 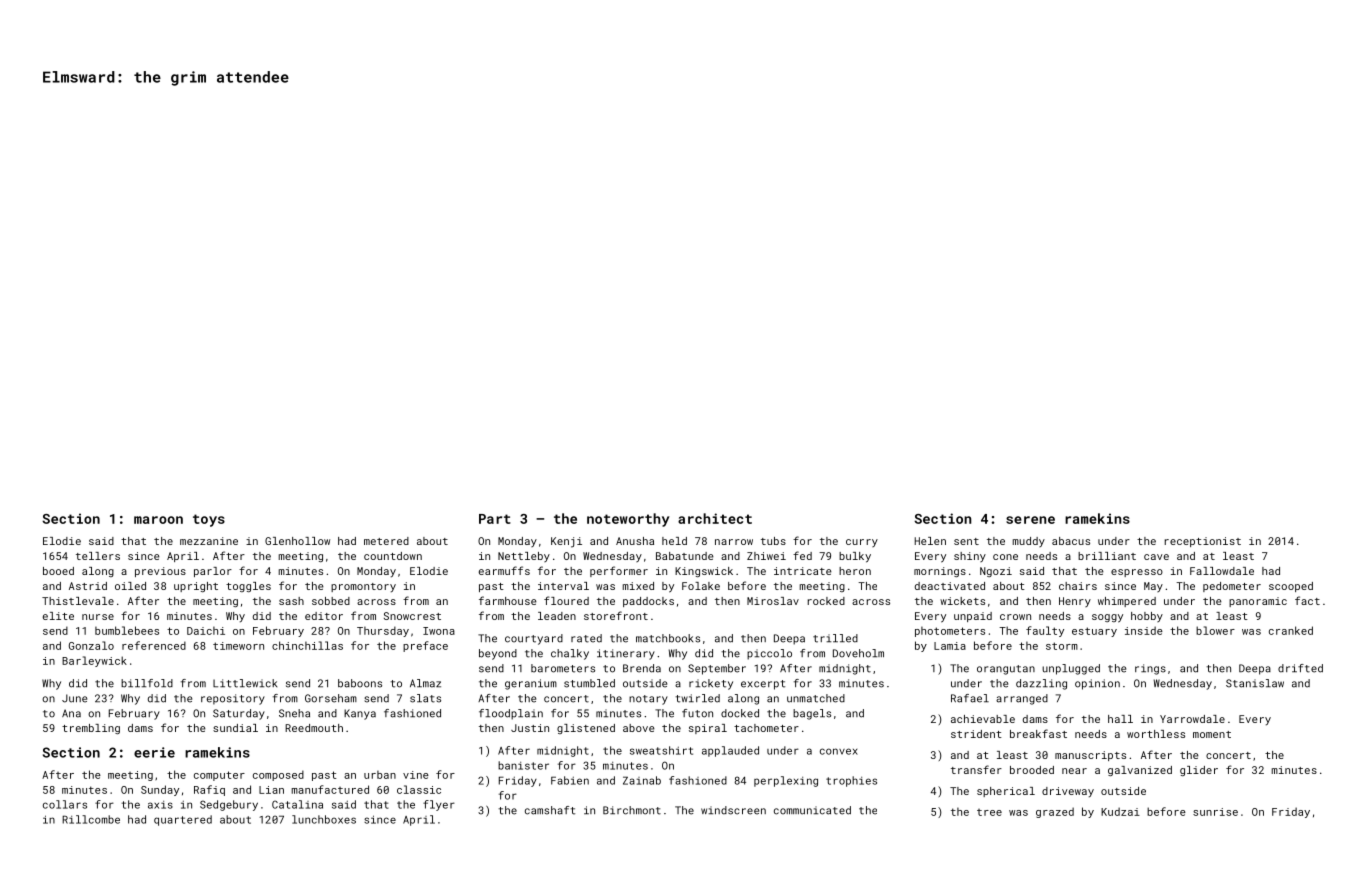 What do you see at coordinates (523, 765) in the screenshot?
I see `banister` at bounding box center [523, 765].
